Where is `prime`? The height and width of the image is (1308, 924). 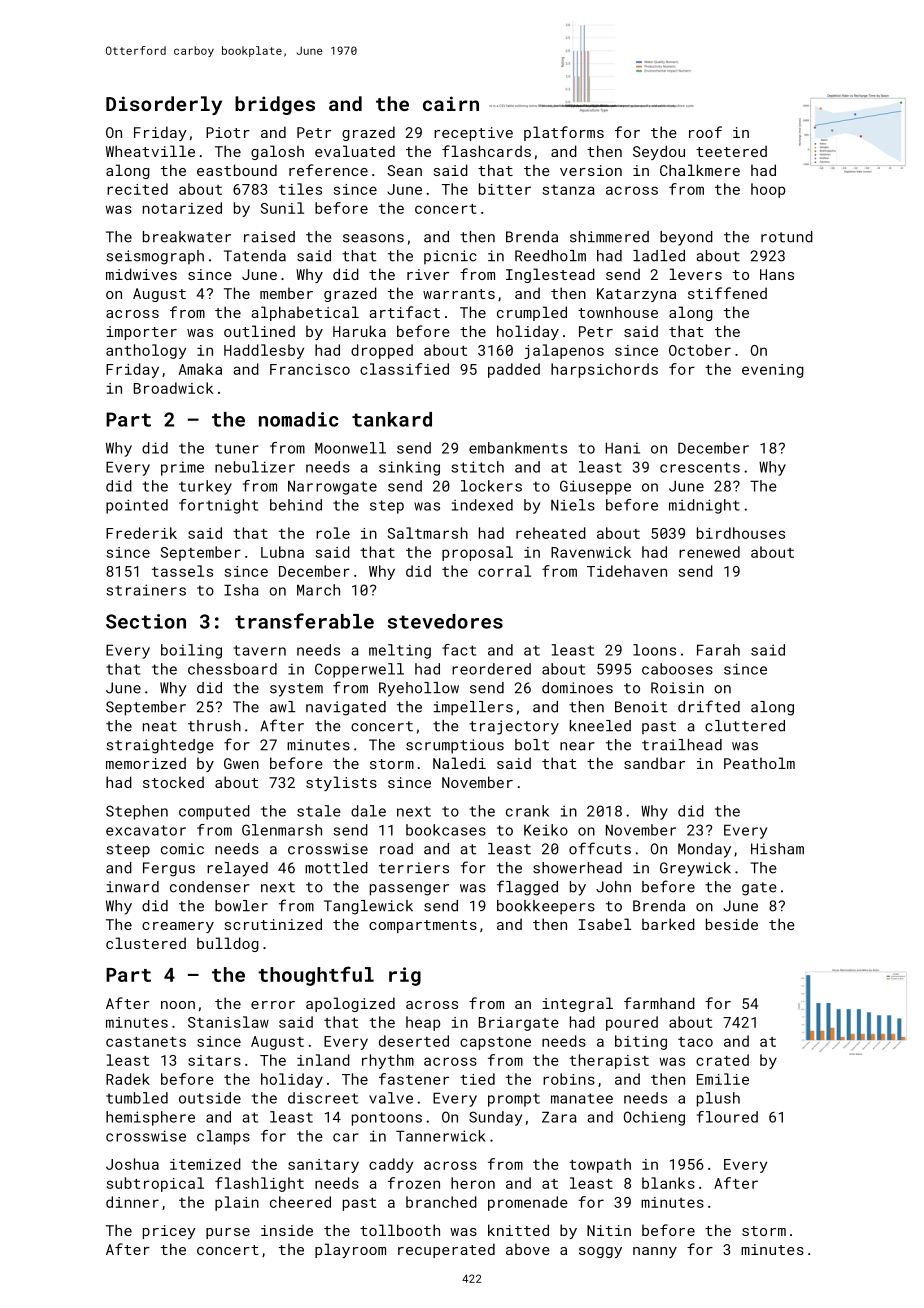
prime is located at coordinates (182, 468).
